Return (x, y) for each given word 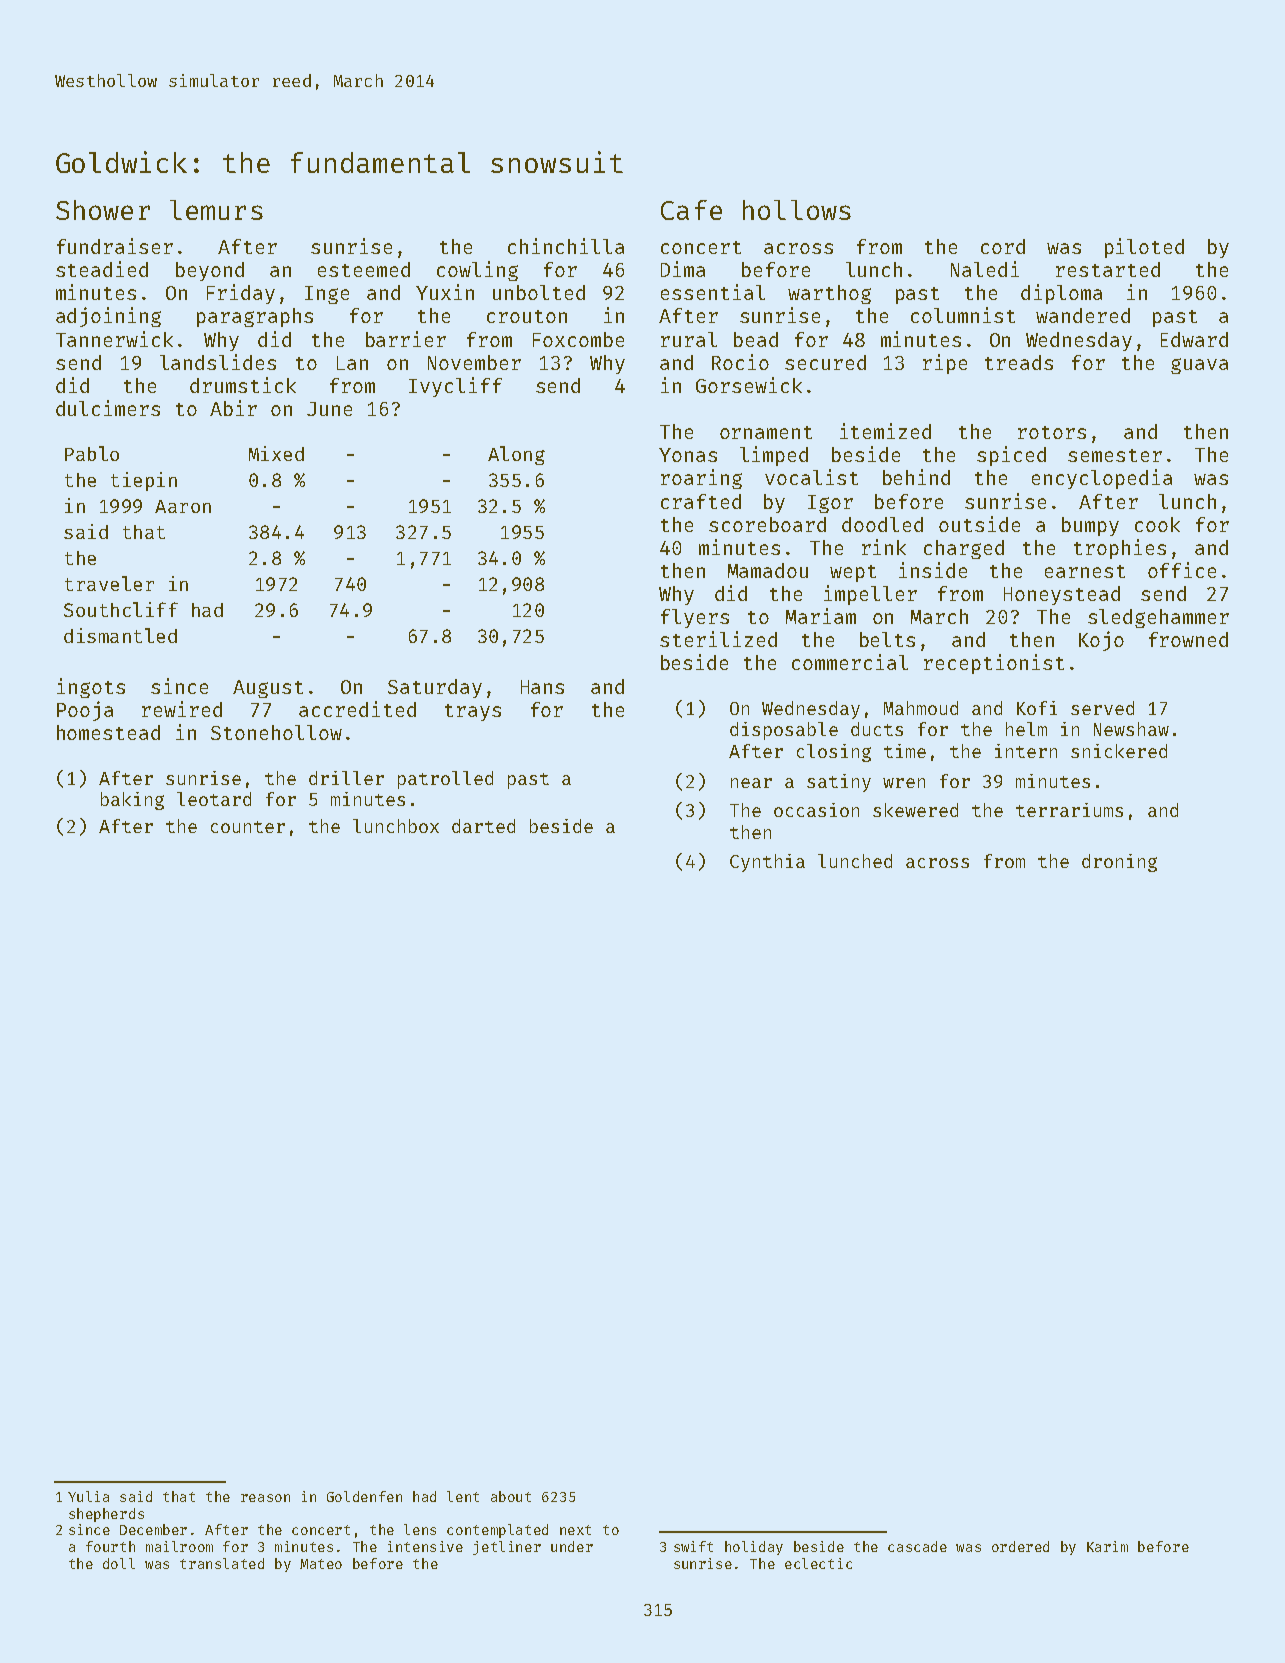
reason (265, 1498)
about (511, 1496)
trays (473, 712)
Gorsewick (749, 385)
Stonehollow (276, 732)
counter (248, 827)
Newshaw (1131, 729)
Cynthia (767, 863)
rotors (1052, 432)
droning (1119, 863)
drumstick (243, 385)
